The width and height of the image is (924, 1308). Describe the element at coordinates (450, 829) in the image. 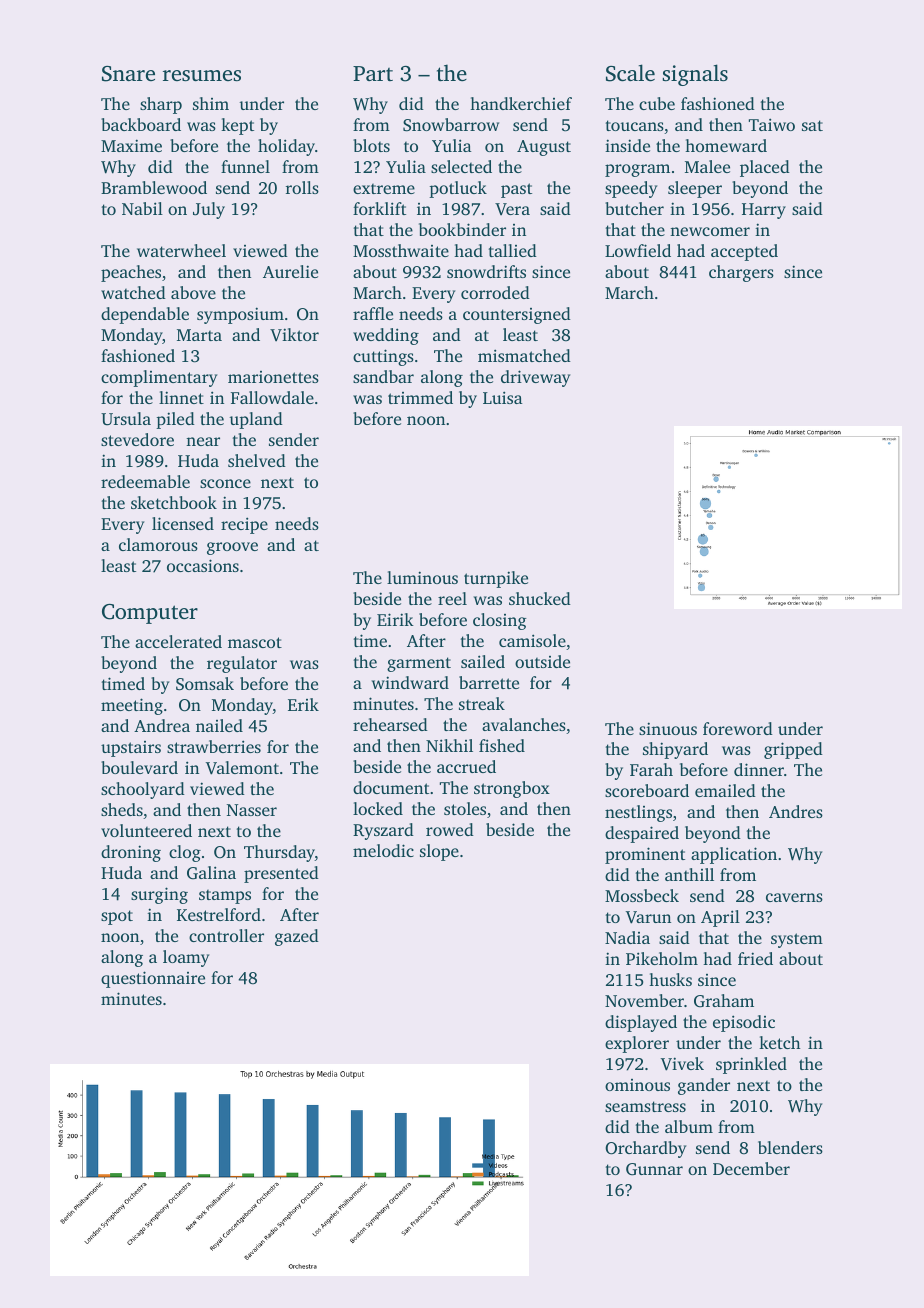

I see `rowed` at that location.
